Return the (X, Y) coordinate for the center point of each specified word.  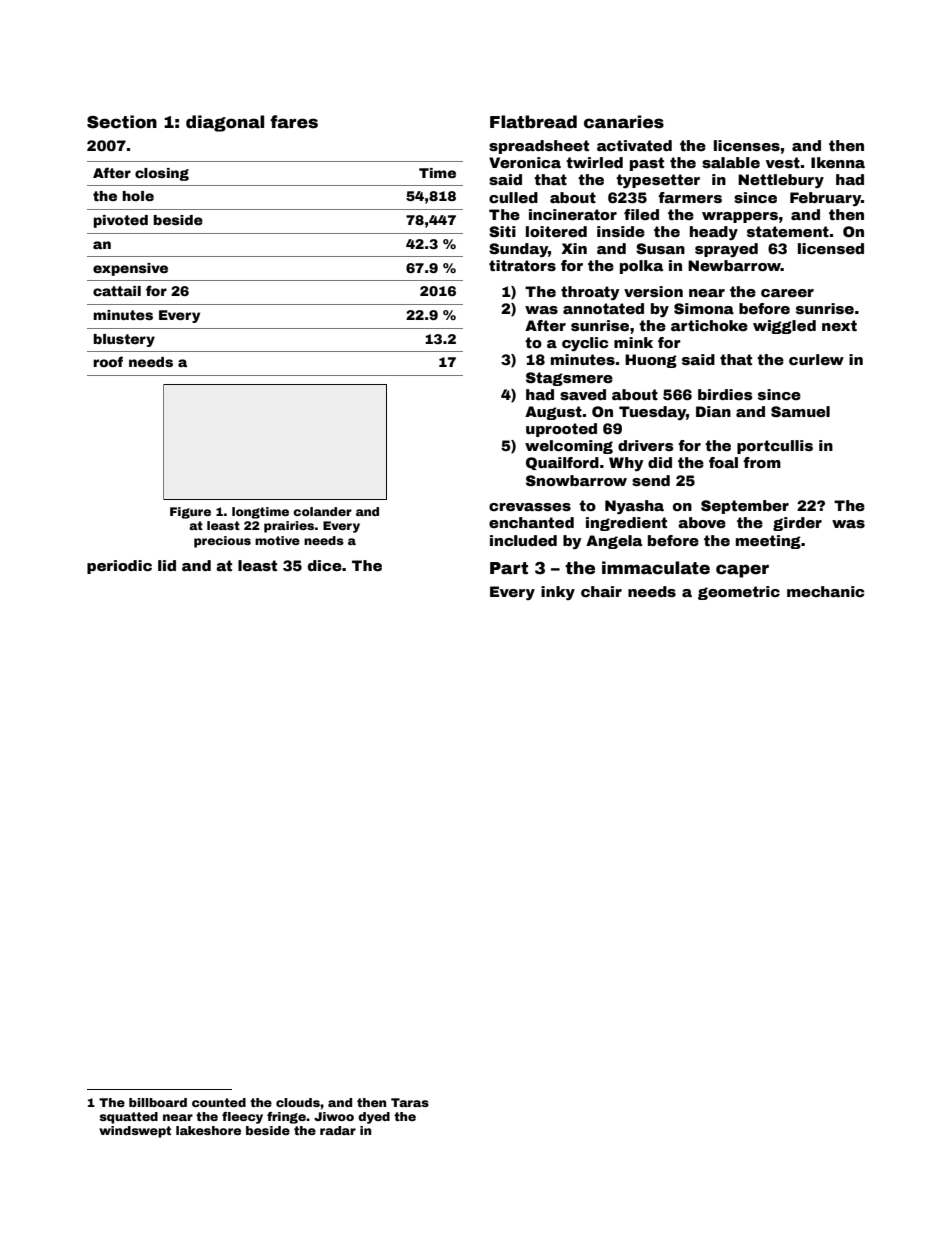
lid (167, 565)
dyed (374, 1118)
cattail (117, 291)
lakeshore (208, 1130)
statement (788, 231)
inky (558, 593)
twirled (594, 162)
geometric (739, 593)
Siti (502, 231)
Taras (410, 1102)
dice (325, 565)
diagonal (225, 123)
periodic (119, 567)
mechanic (825, 591)
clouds (298, 1102)
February (825, 199)
